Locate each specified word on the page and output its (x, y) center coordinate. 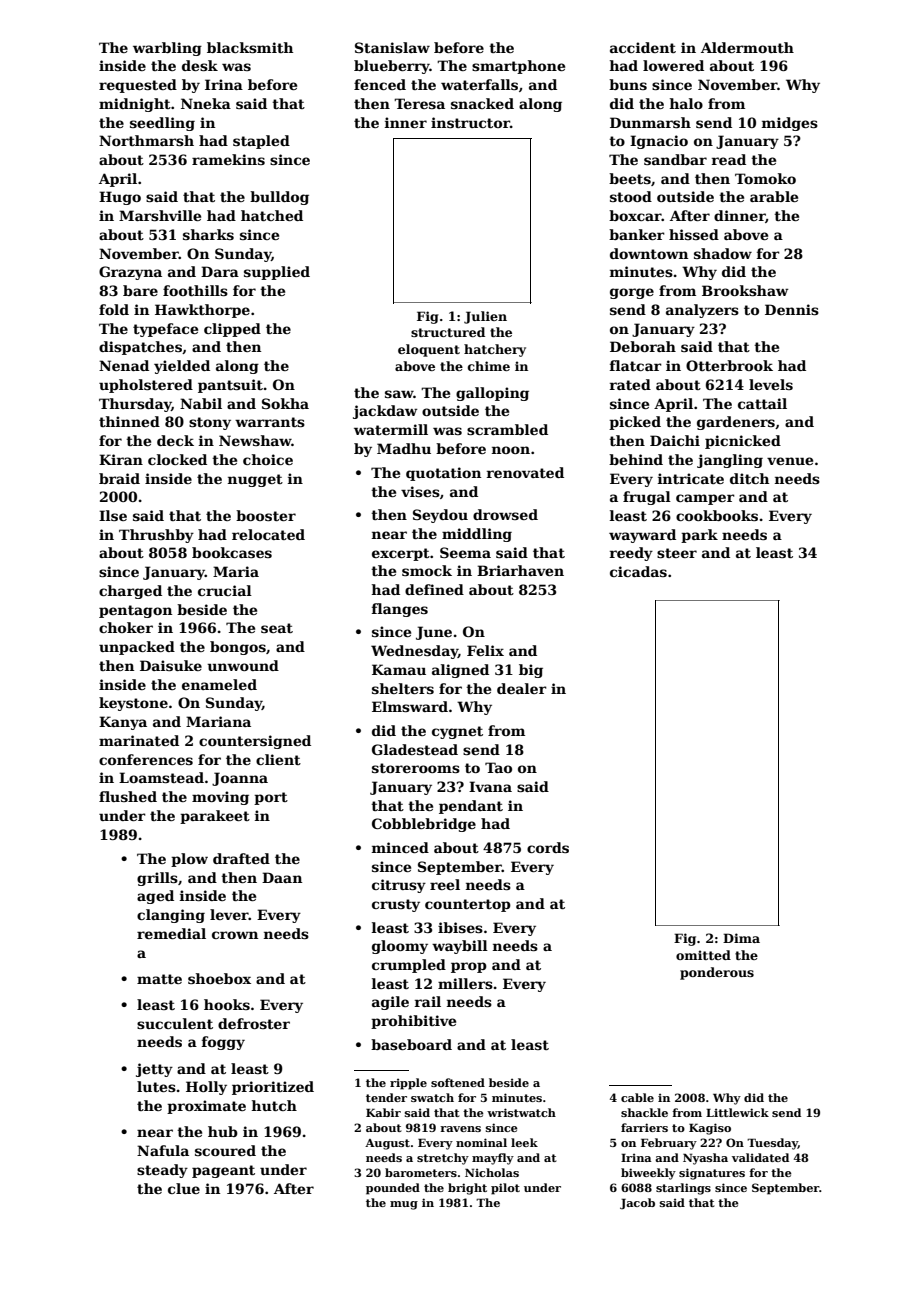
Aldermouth (747, 47)
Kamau (399, 669)
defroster (254, 1023)
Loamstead (161, 777)
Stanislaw (392, 47)
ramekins (228, 159)
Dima (741, 938)
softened (458, 1082)
